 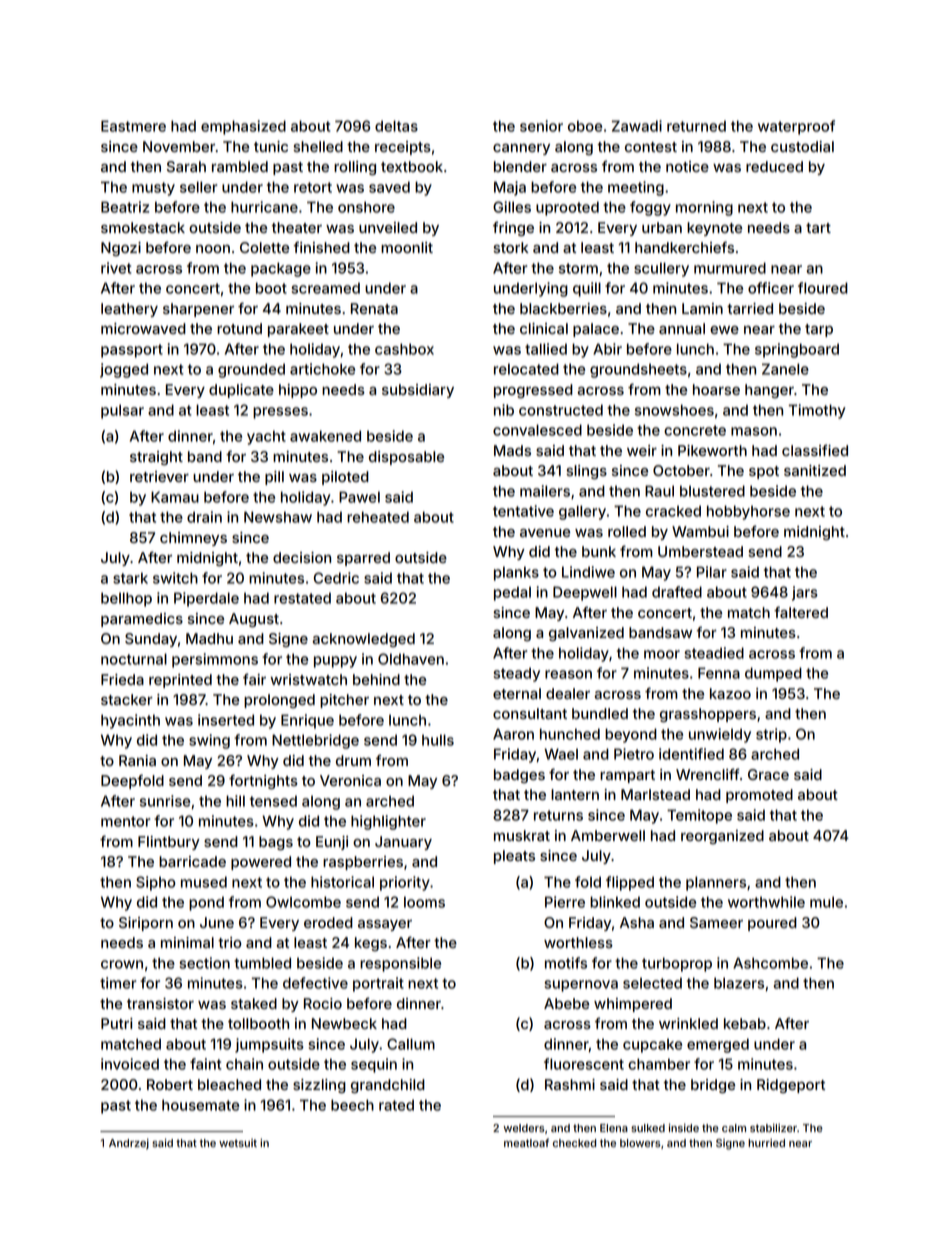 I want to click on Andrzej, so click(x=129, y=1144).
